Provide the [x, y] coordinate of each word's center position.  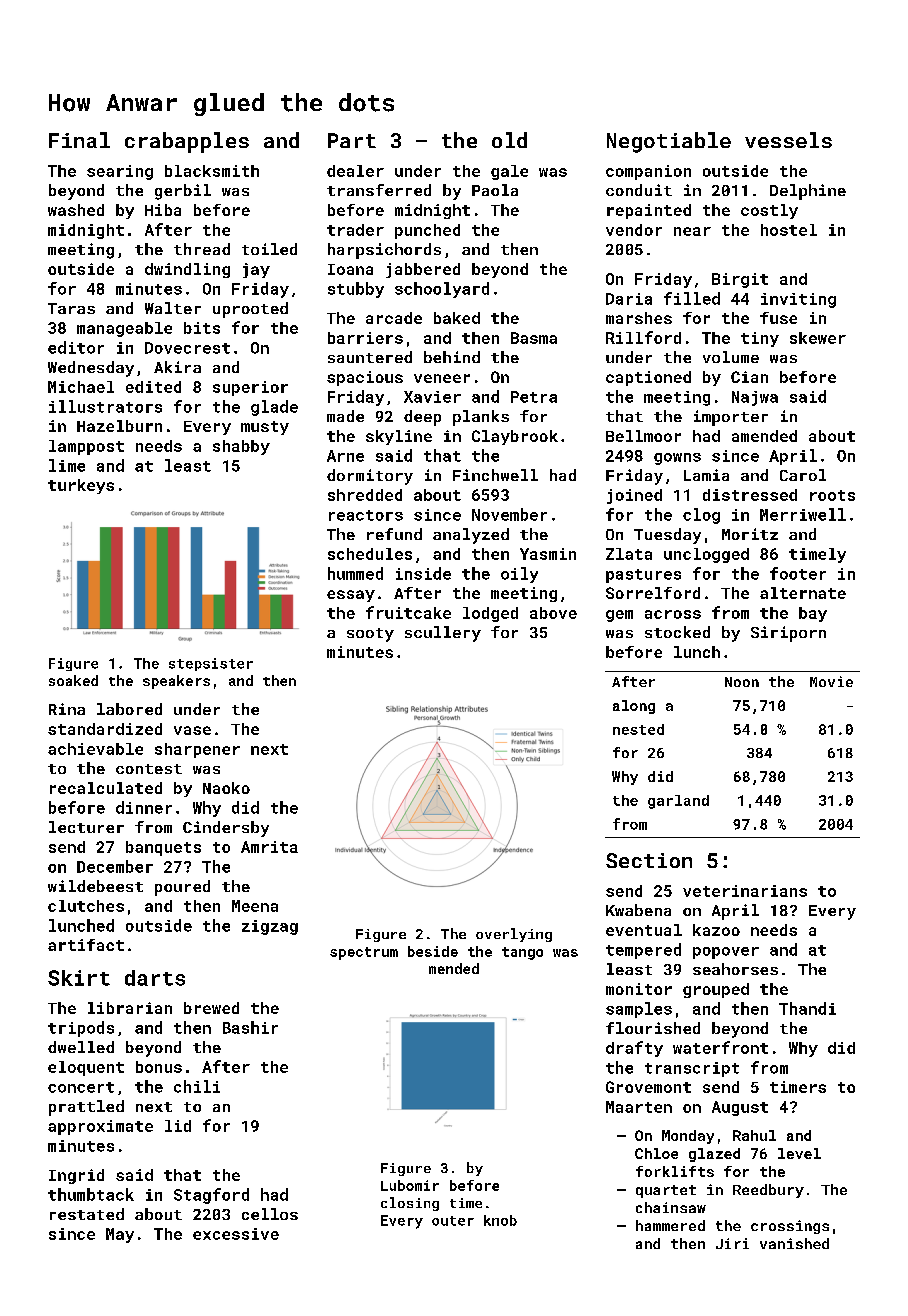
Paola [495, 190]
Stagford [211, 1196]
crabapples [187, 142]
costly [769, 211]
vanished [794, 1243]
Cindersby [226, 829]
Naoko [226, 788]
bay [813, 614]
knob [500, 1220]
